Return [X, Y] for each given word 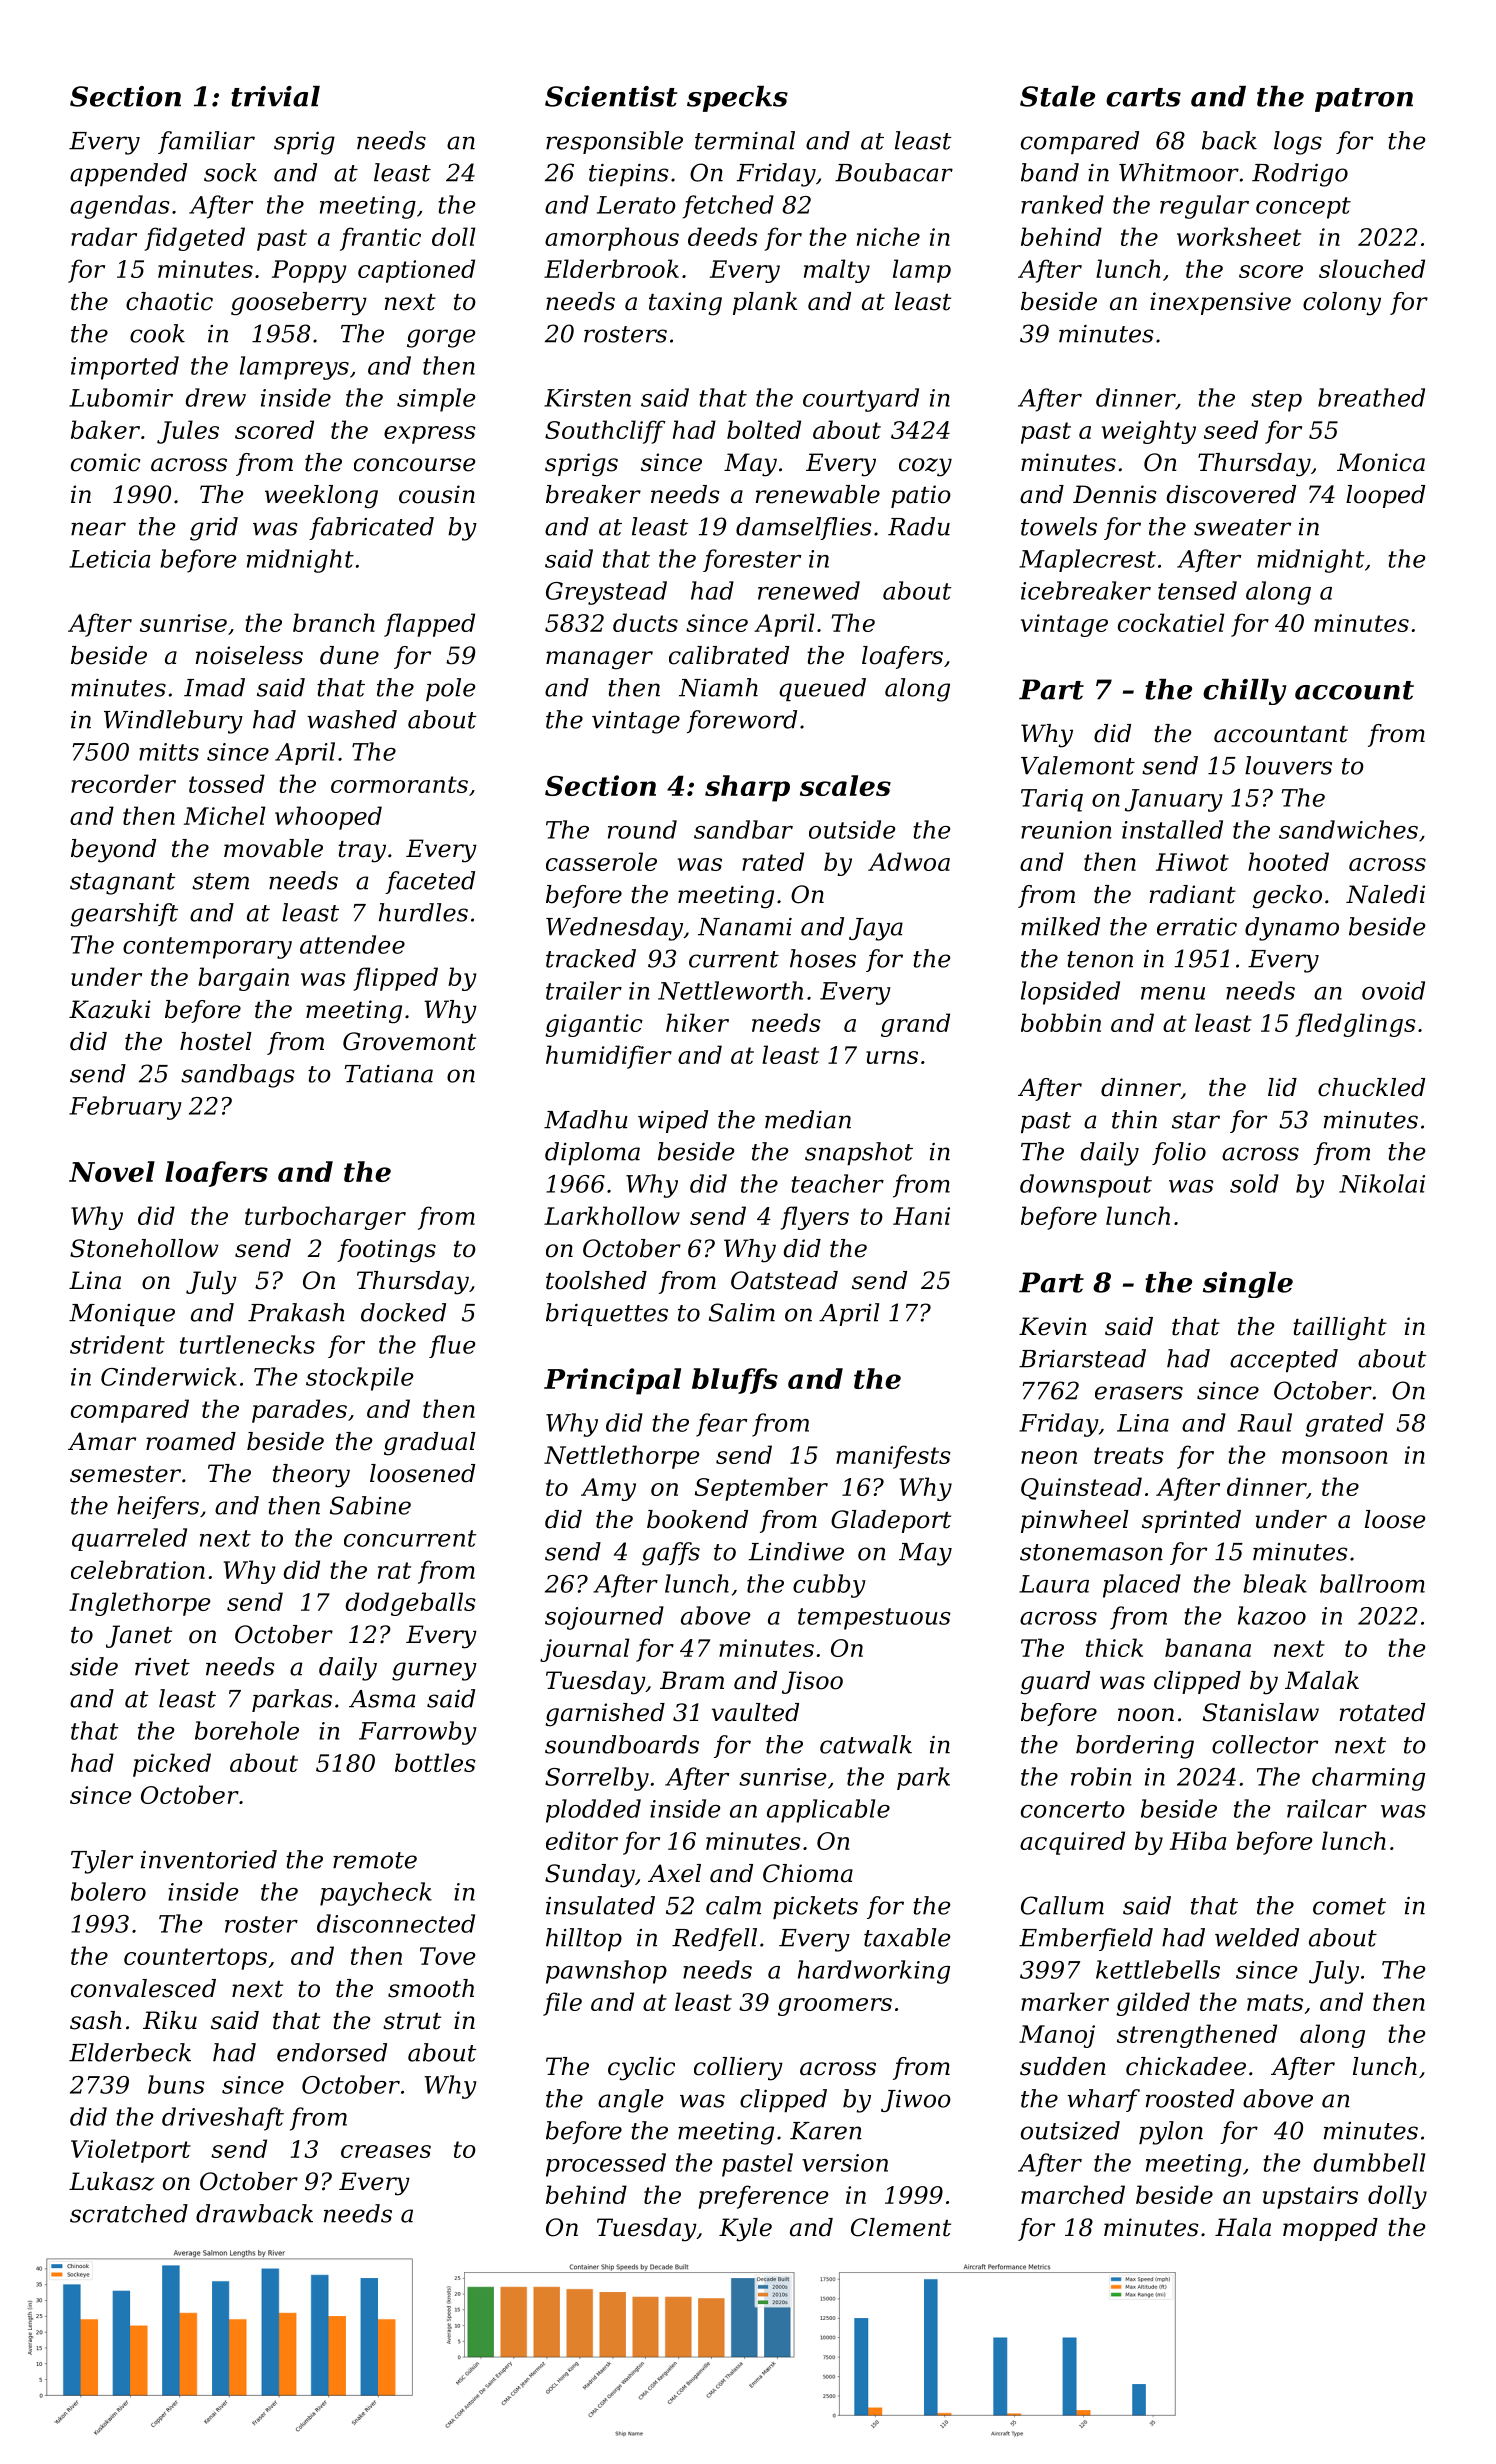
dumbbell [1369, 2162]
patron [1364, 100]
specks [737, 99]
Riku [170, 2020]
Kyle [745, 2230]
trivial [275, 96]
